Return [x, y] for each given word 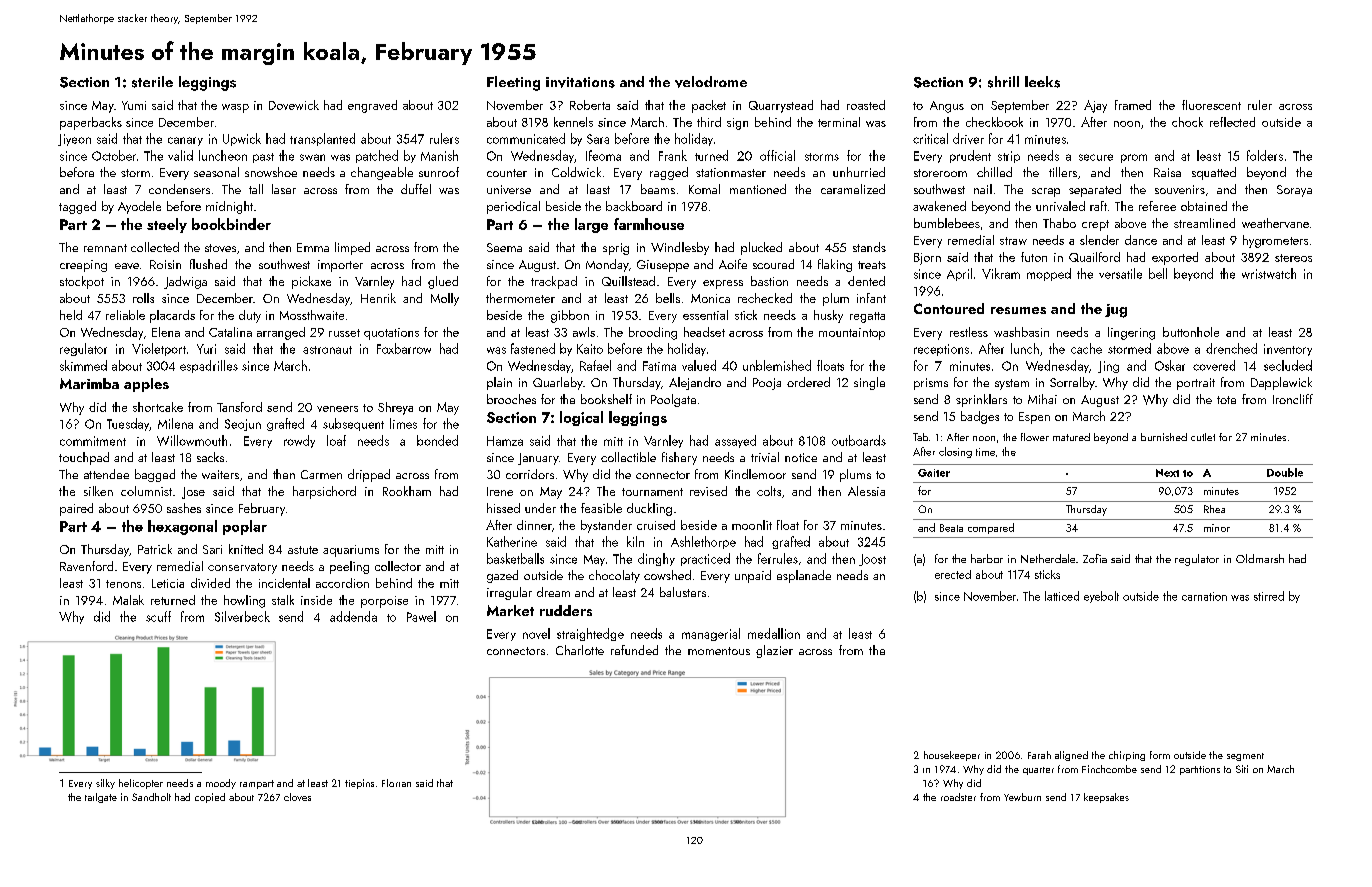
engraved [372, 106]
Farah [1039, 755]
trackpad [554, 282]
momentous [719, 651]
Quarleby [558, 383]
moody [221, 784]
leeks [1042, 82]
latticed [1062, 596]
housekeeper [952, 756]
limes [403, 423]
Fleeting [513, 83]
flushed [208, 264]
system [1012, 384]
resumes [1018, 310]
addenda [353, 616]
